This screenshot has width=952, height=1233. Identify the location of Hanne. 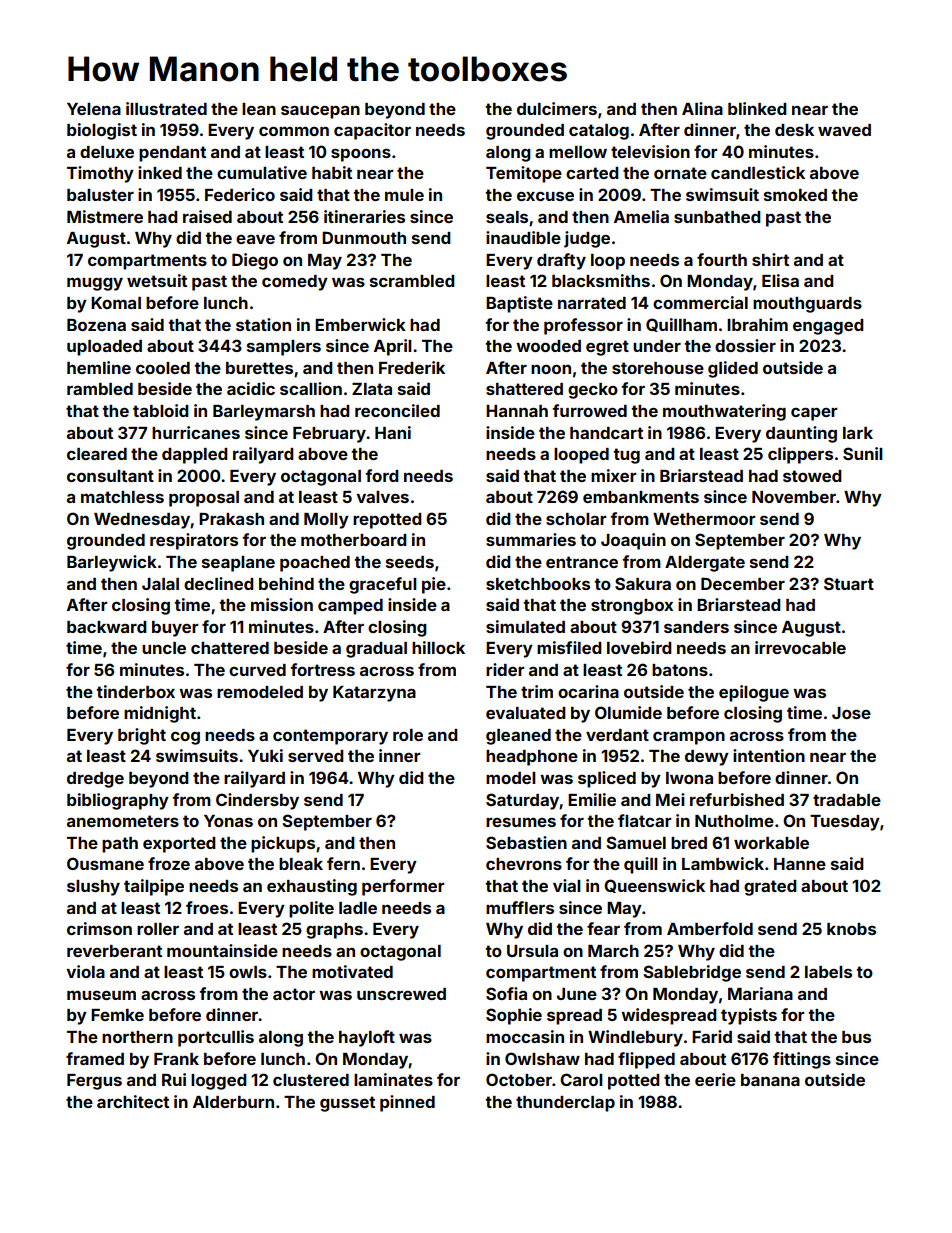
(800, 864).
